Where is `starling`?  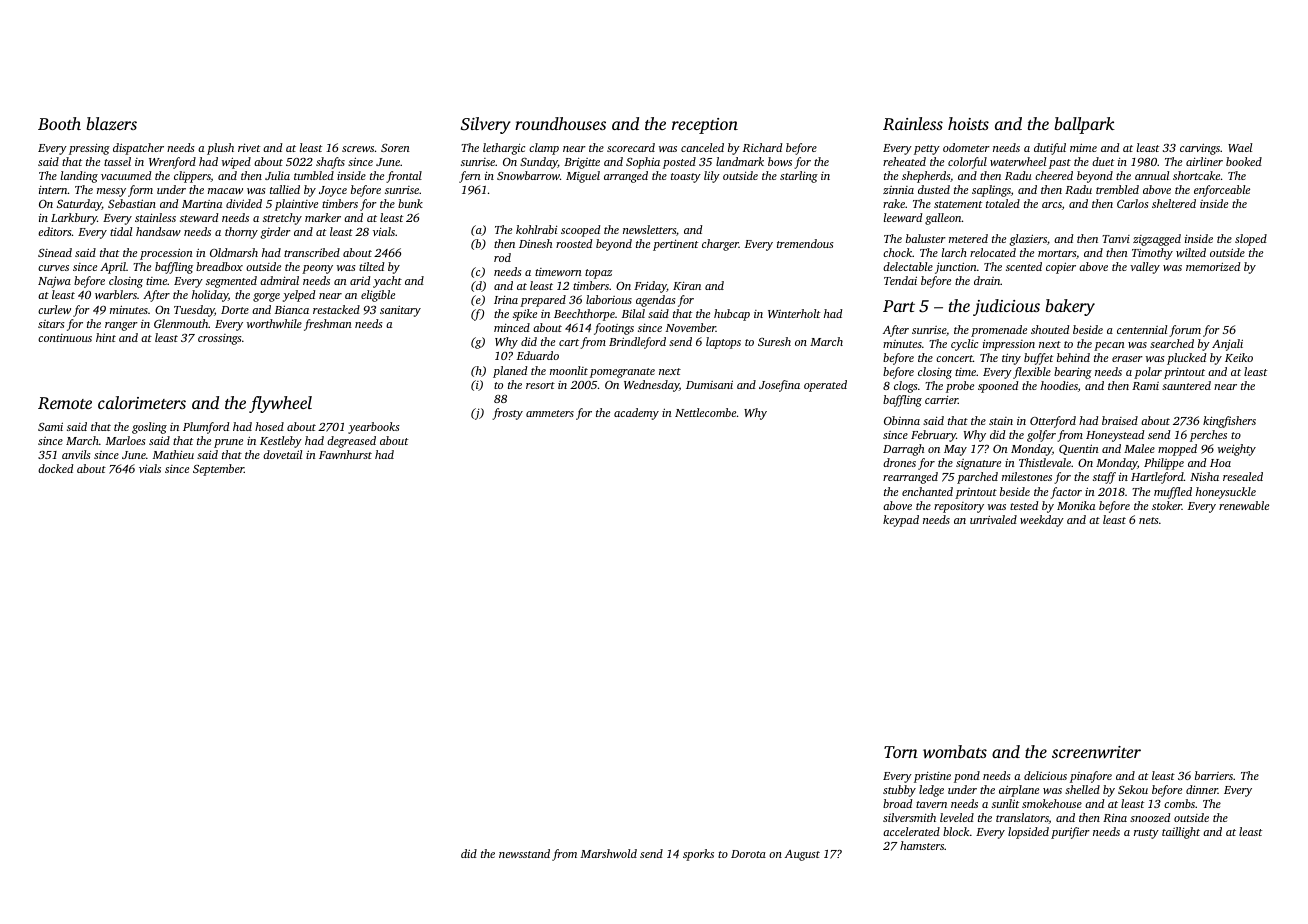
starling is located at coordinates (799, 177).
